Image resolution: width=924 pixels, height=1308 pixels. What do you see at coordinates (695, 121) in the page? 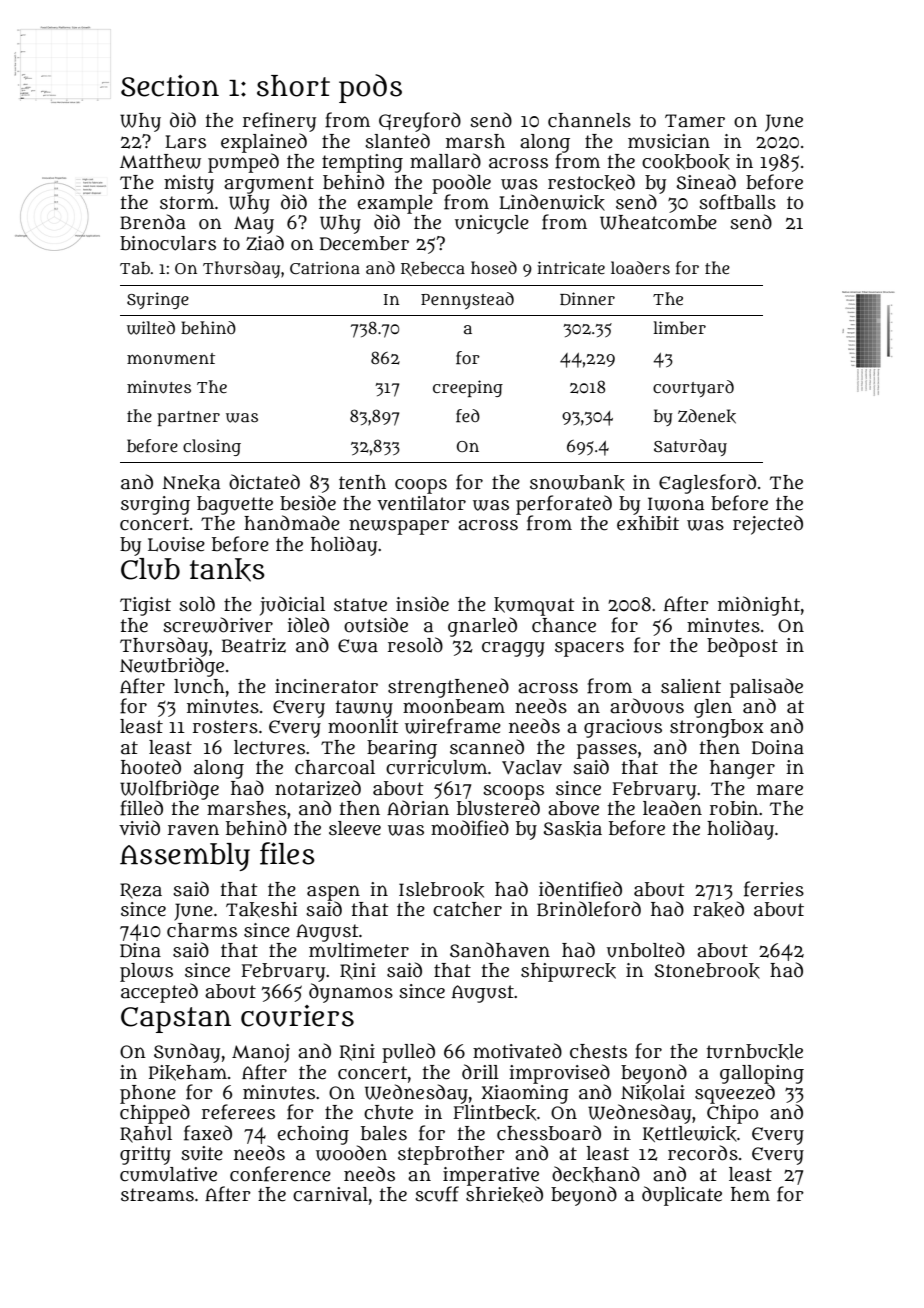
I see `Tamer` at bounding box center [695, 121].
